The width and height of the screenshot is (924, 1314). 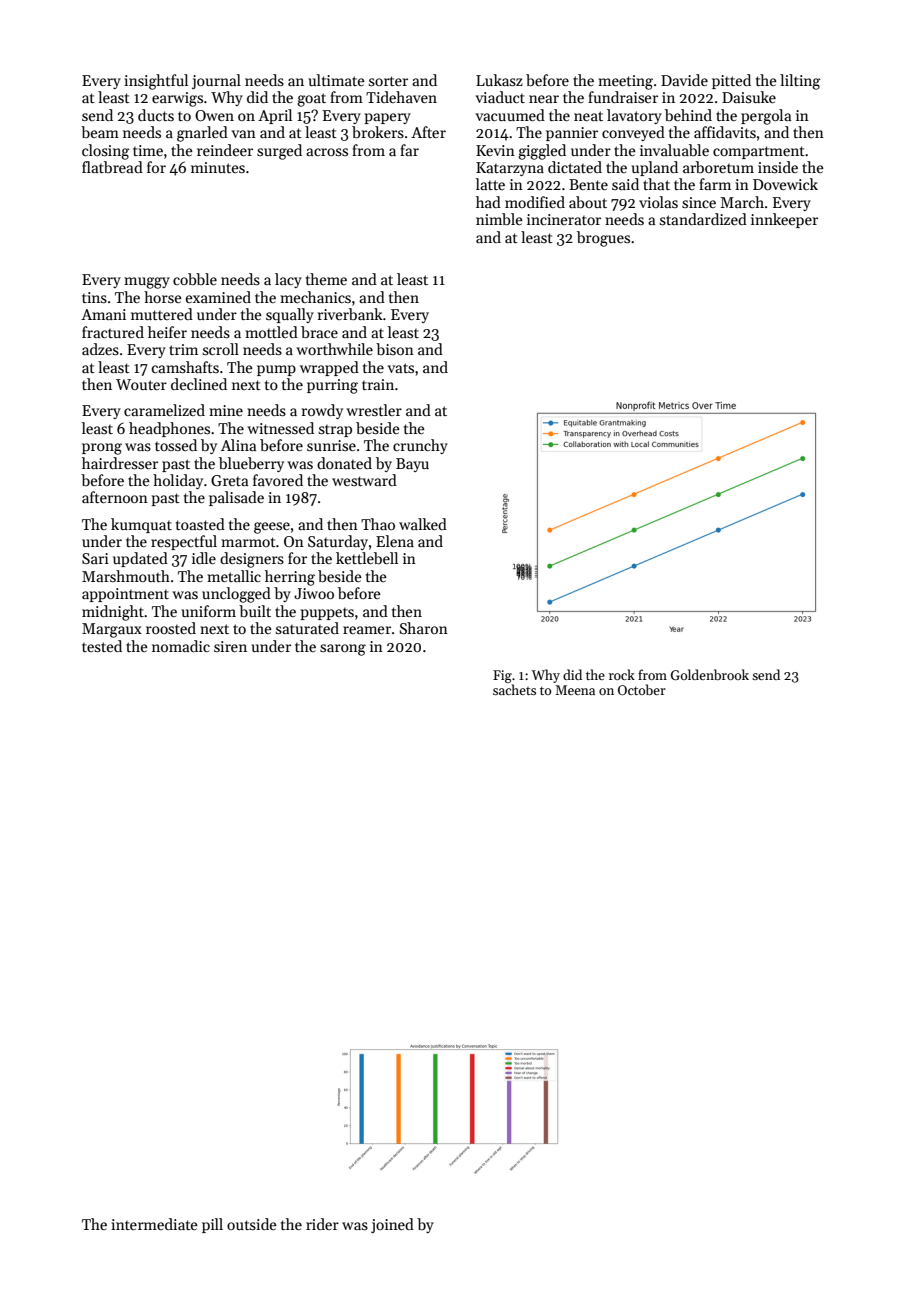 What do you see at coordinates (392, 1225) in the screenshot?
I see `joined` at bounding box center [392, 1225].
